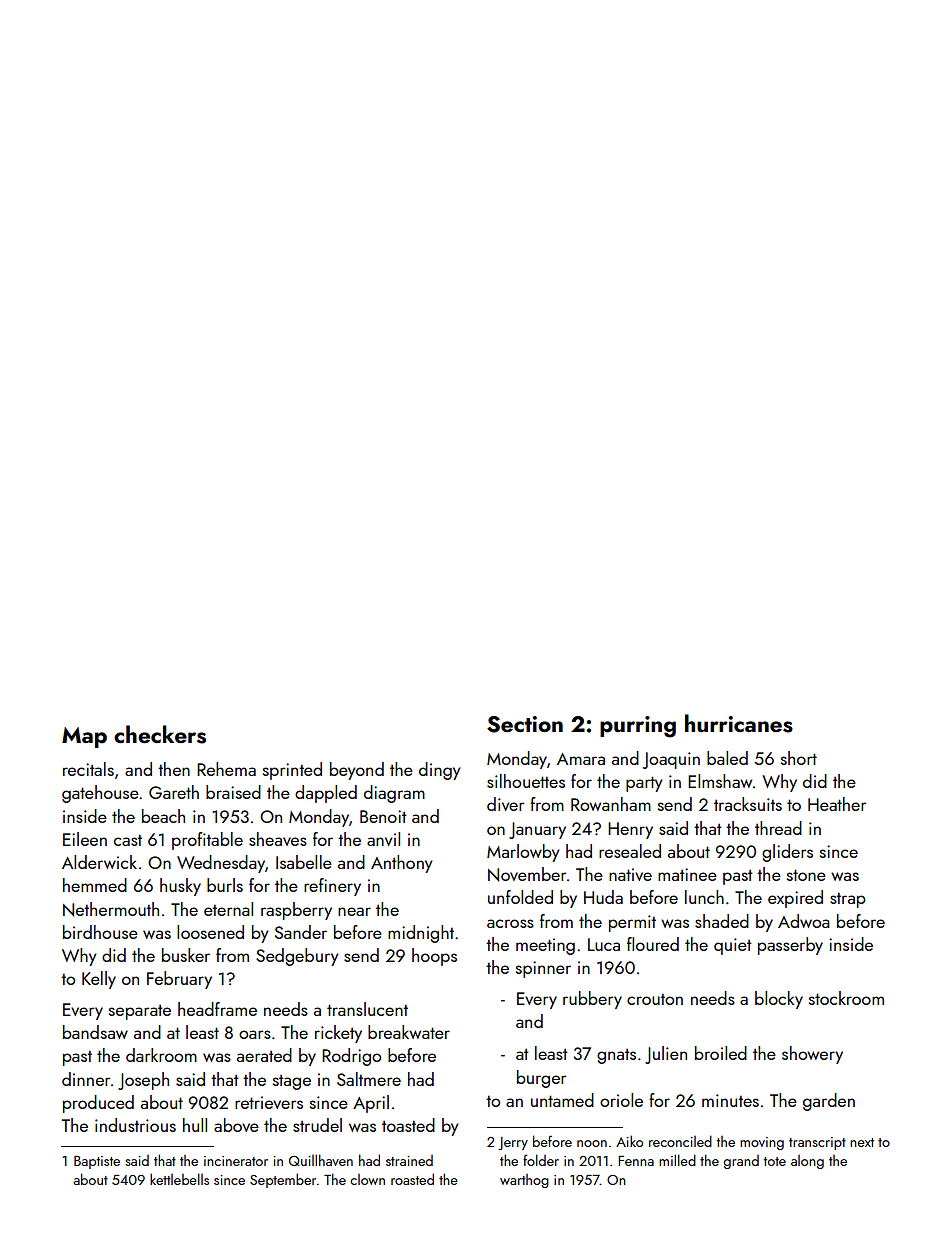 The height and width of the screenshot is (1233, 952). Describe the element at coordinates (520, 897) in the screenshot. I see `unfolded` at that location.
